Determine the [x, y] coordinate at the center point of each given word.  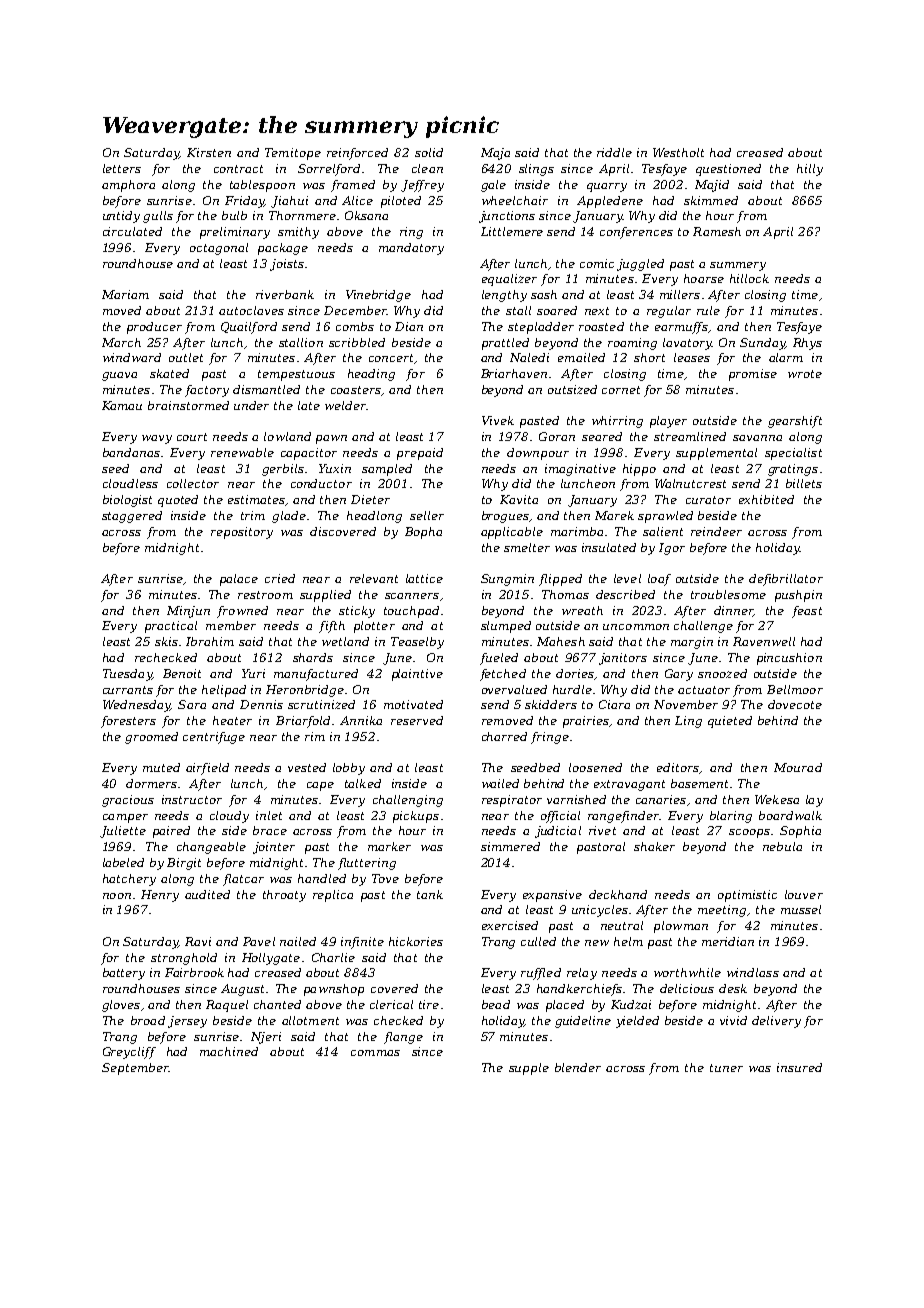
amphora [128, 186]
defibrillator [786, 580]
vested [307, 767]
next [597, 311]
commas [375, 1053]
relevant [374, 578]
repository [242, 533]
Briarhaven [514, 373]
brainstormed [188, 405]
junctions [507, 217]
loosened [595, 767]
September [135, 1069]
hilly [810, 170]
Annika [361, 720]
